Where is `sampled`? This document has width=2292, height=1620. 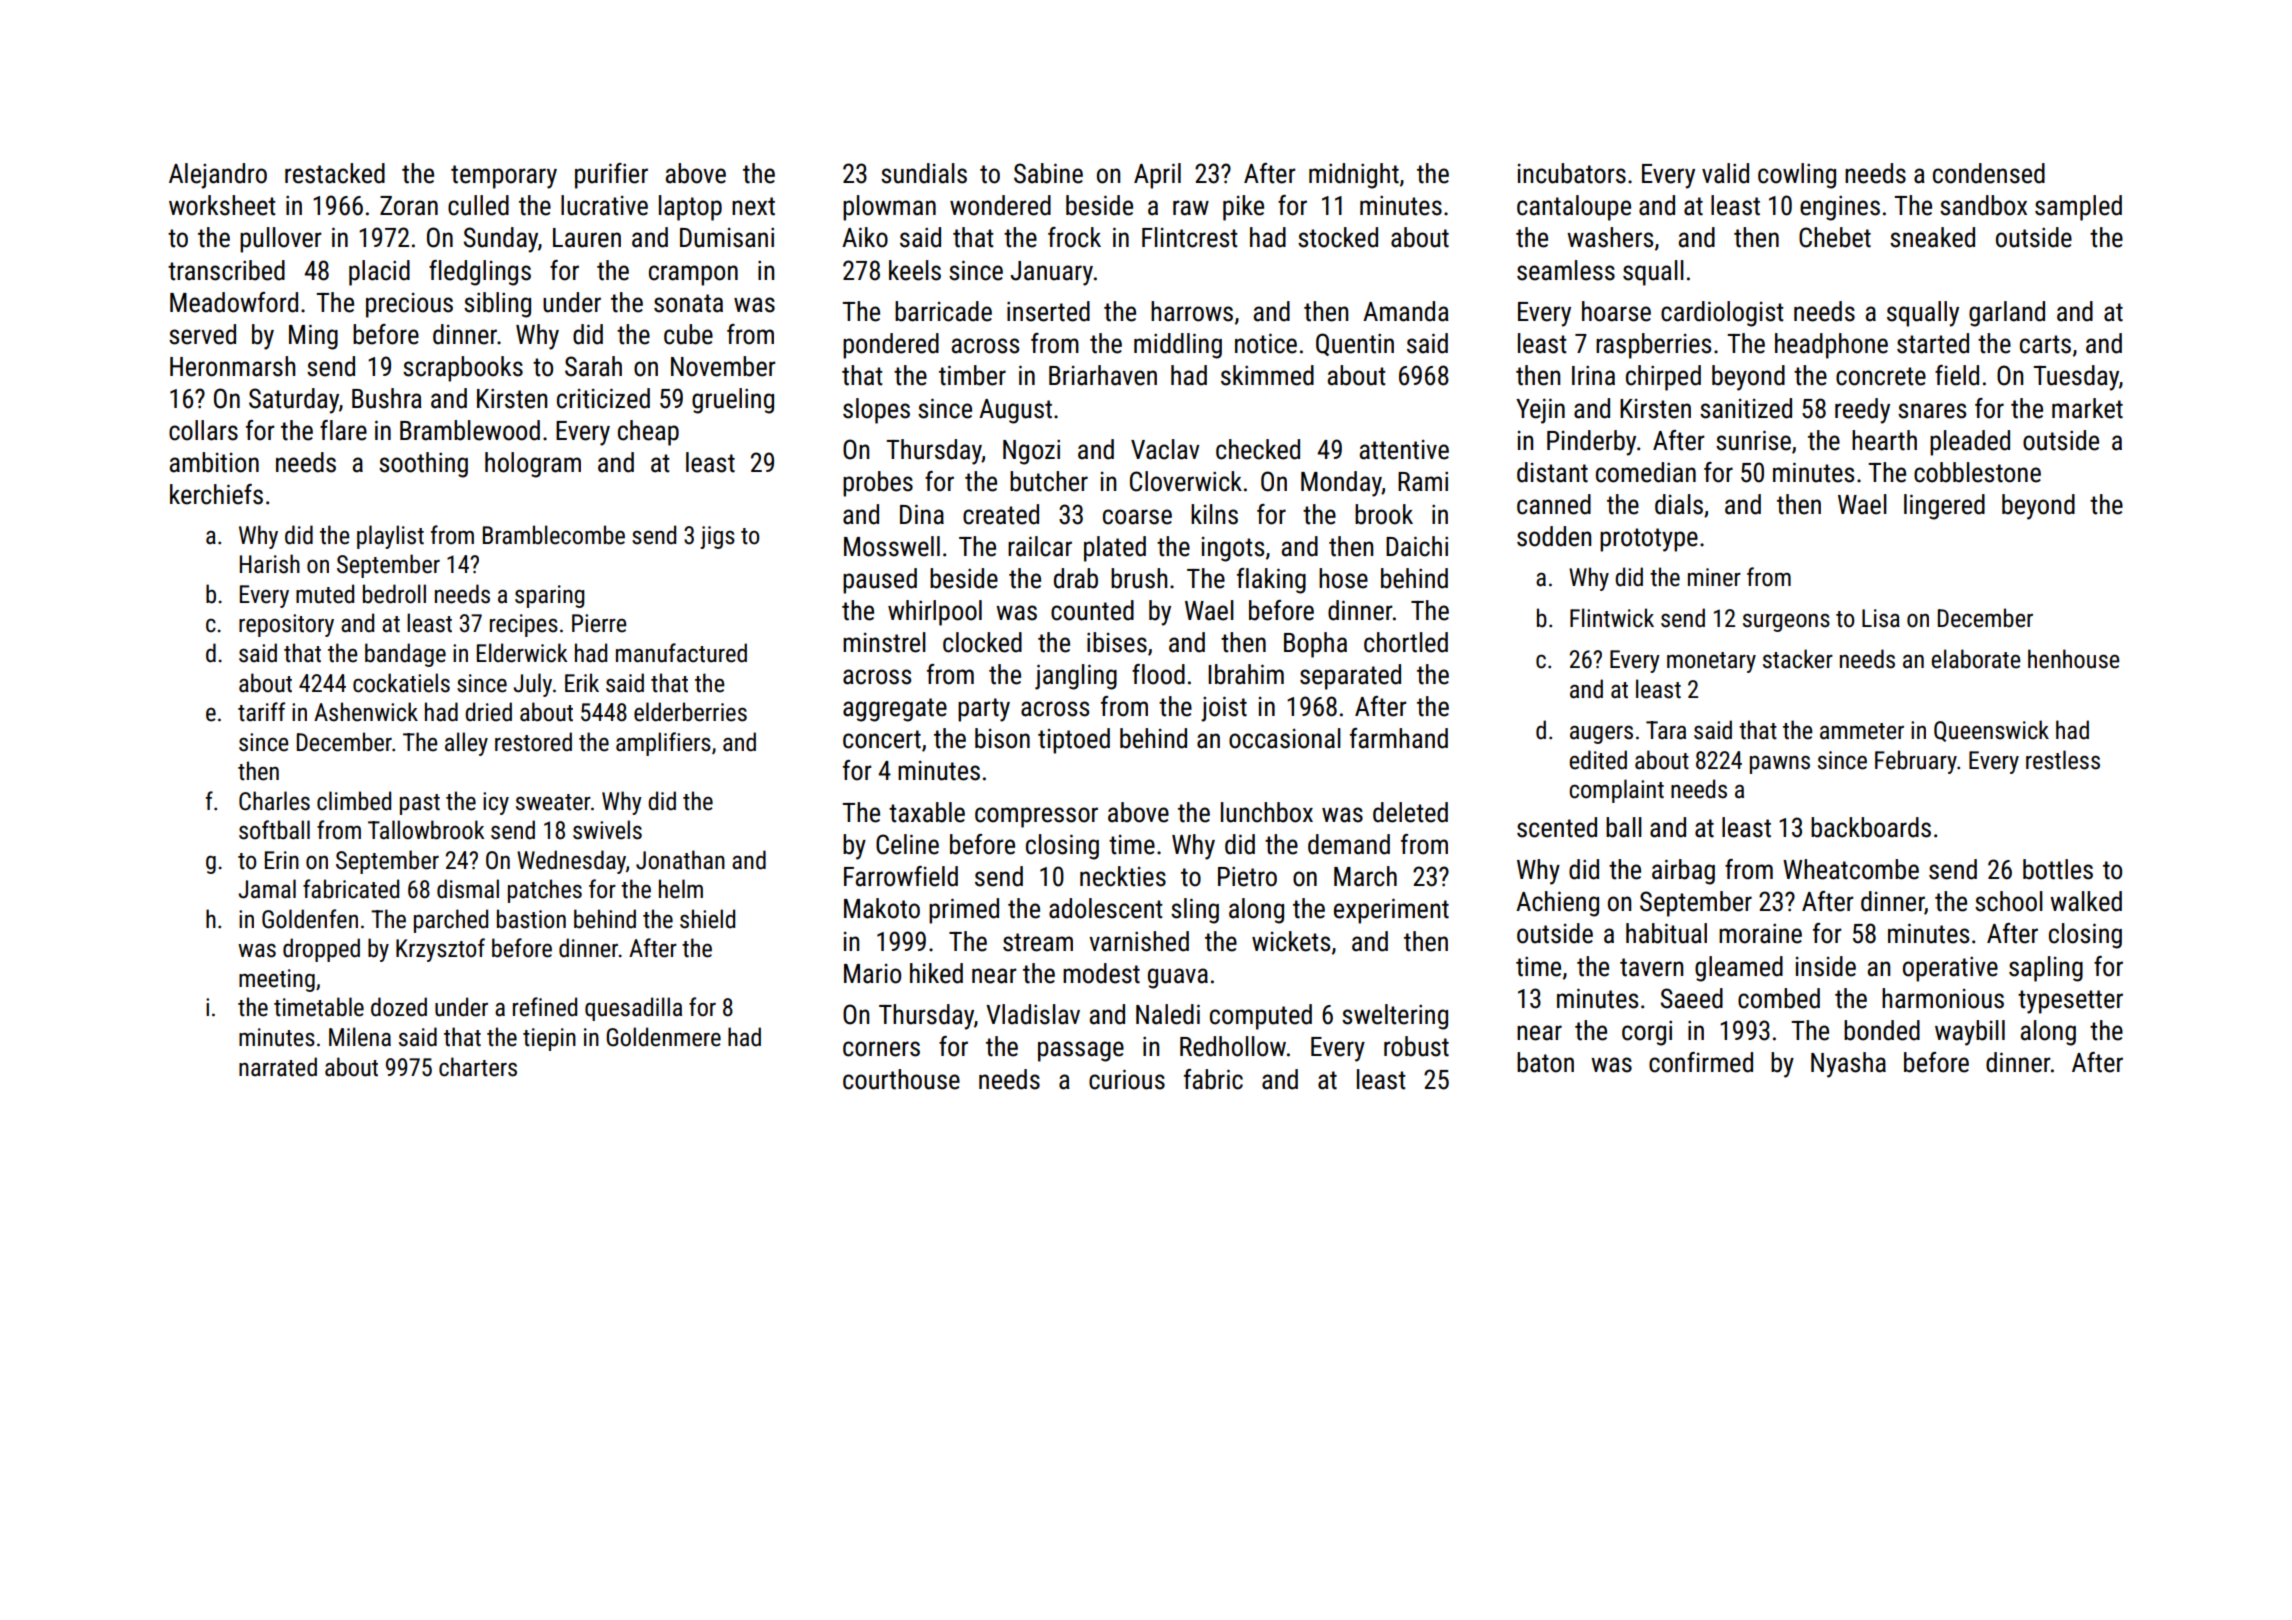
sampled is located at coordinates (2078, 208).
